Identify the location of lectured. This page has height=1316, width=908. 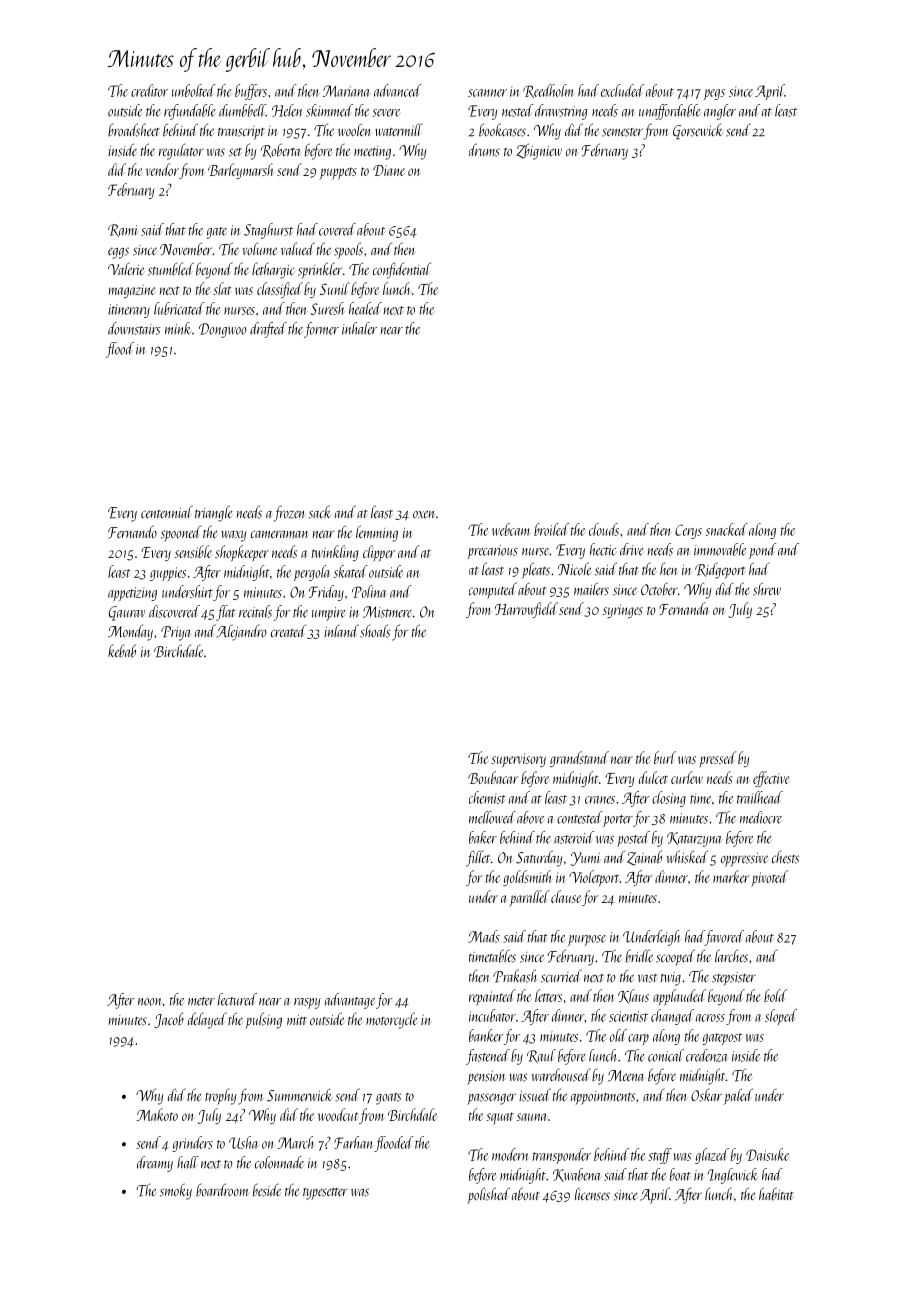
(237, 999).
